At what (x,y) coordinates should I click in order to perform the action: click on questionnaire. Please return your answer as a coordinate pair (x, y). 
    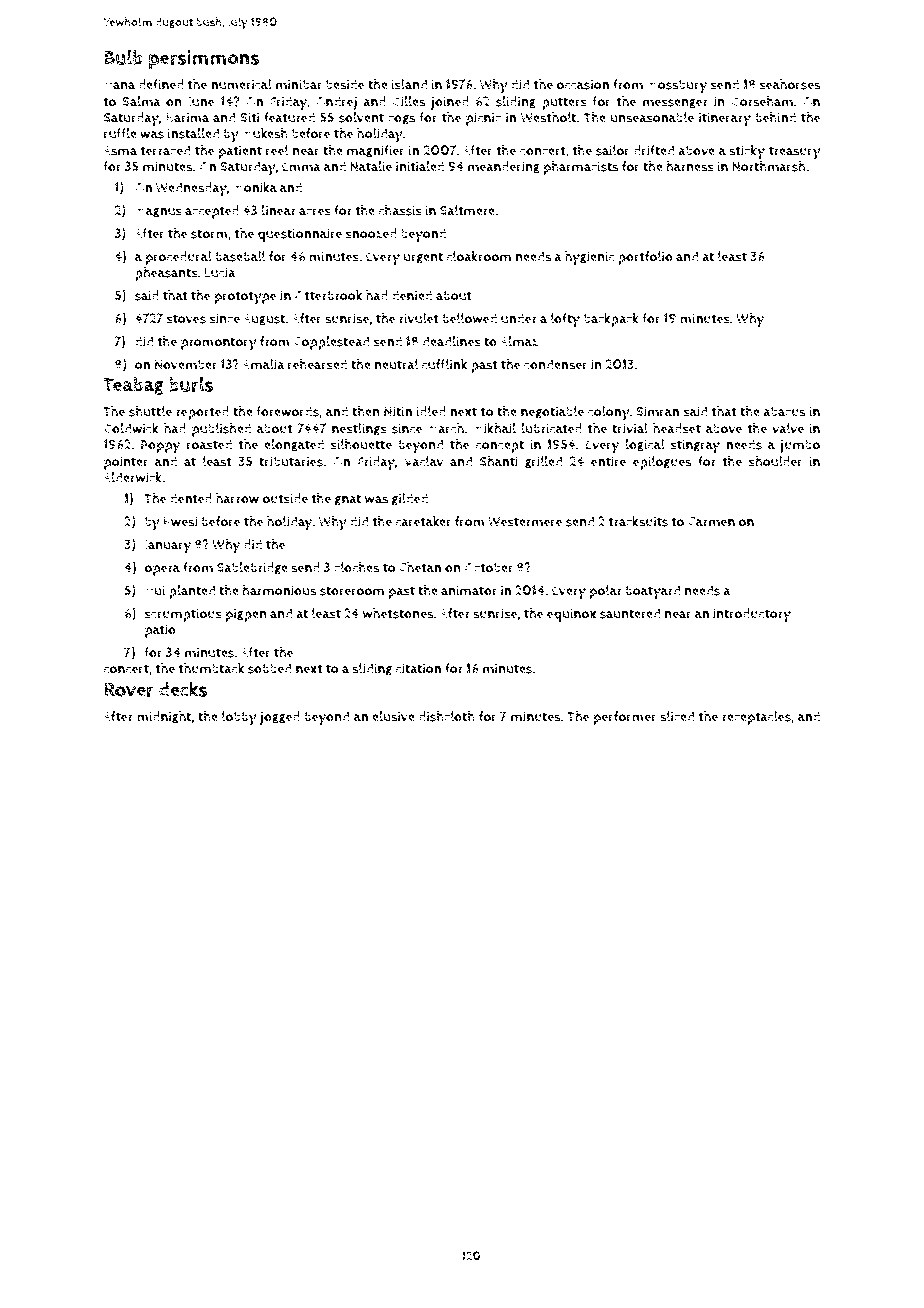
    Looking at the image, I should click on (300, 235).
